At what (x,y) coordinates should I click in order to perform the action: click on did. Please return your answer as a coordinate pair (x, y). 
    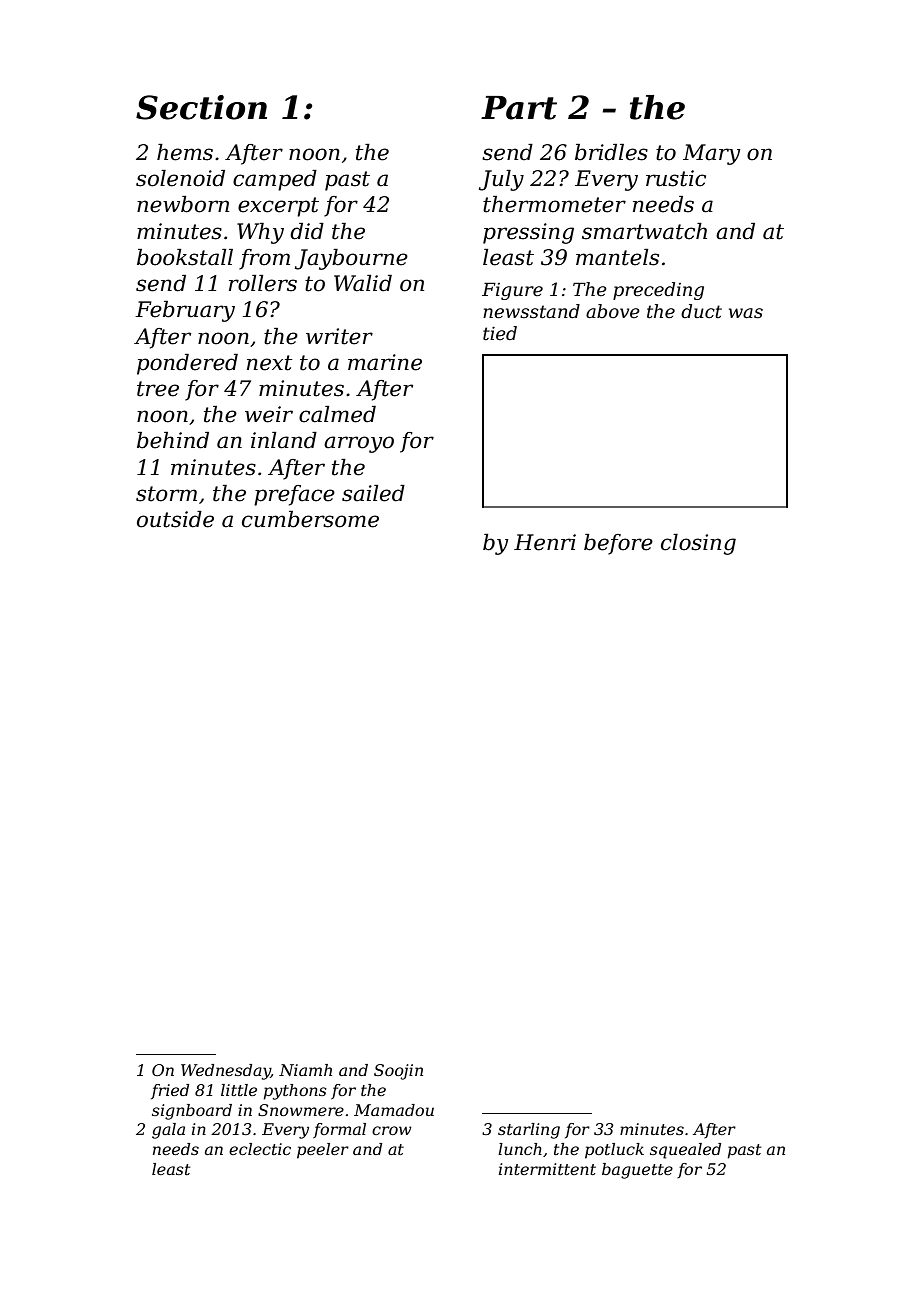
    Looking at the image, I should click on (307, 231).
